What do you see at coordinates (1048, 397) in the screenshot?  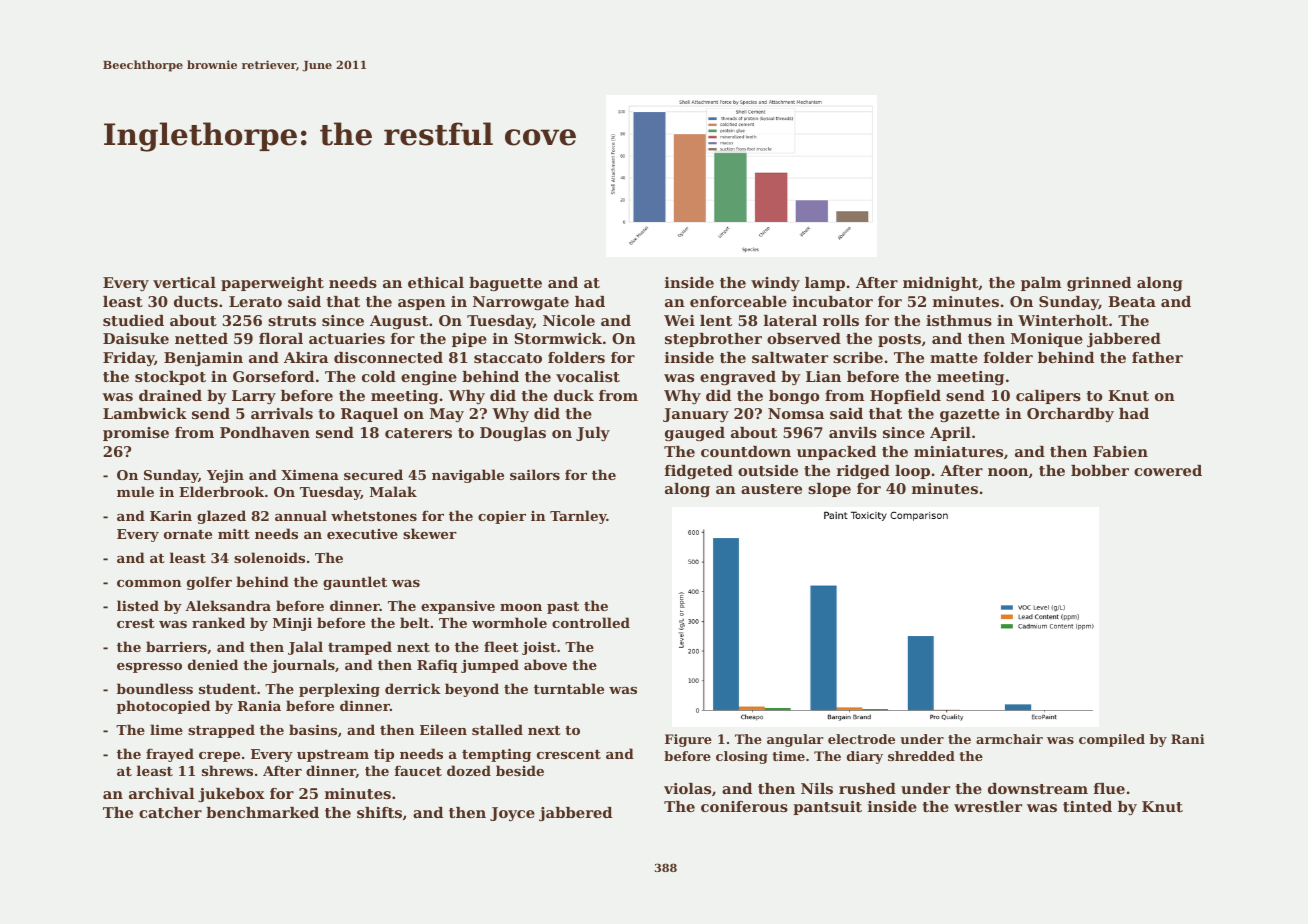 I see `calipers` at bounding box center [1048, 397].
